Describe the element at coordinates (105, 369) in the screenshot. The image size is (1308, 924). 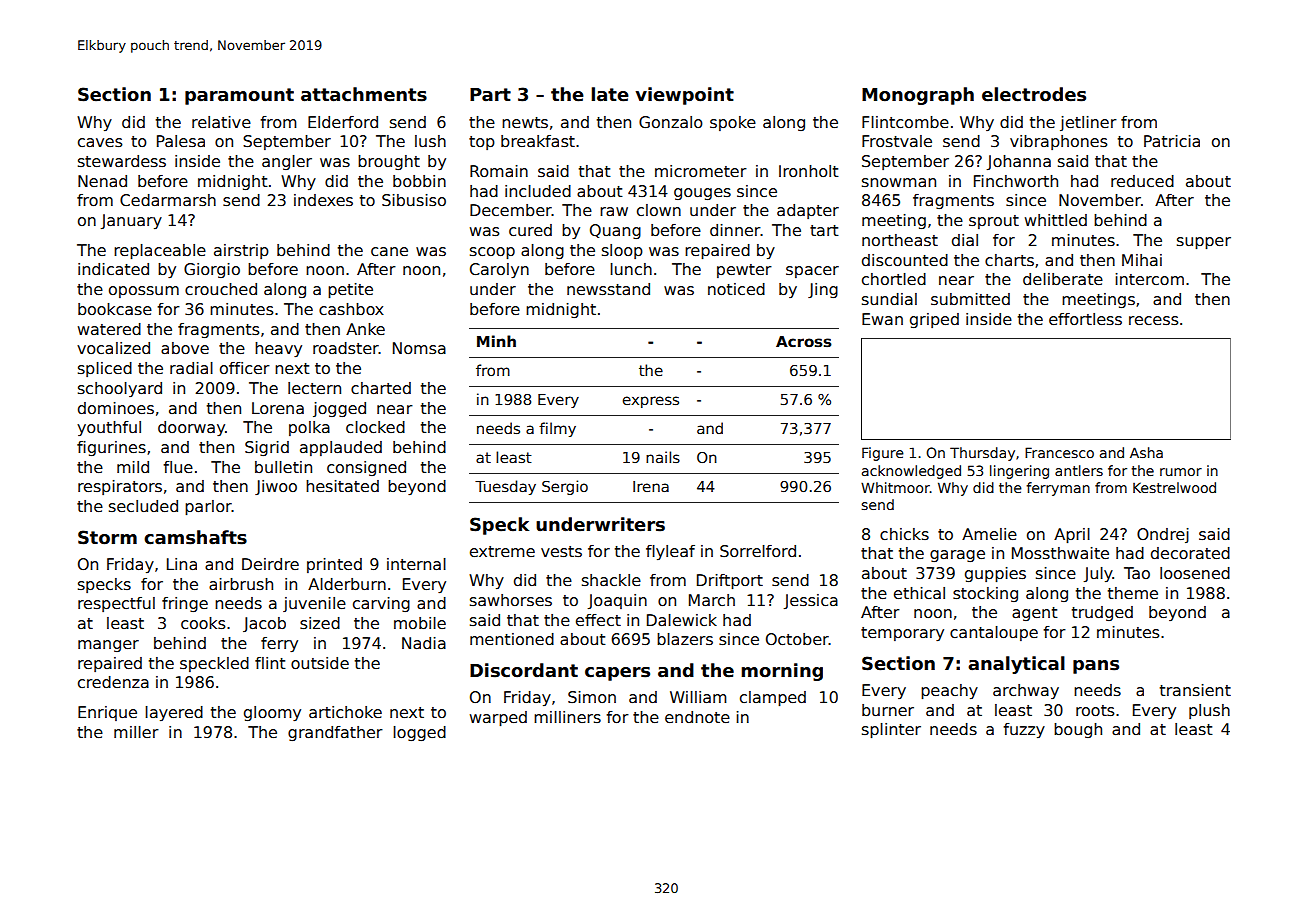
I see `spliced` at that location.
